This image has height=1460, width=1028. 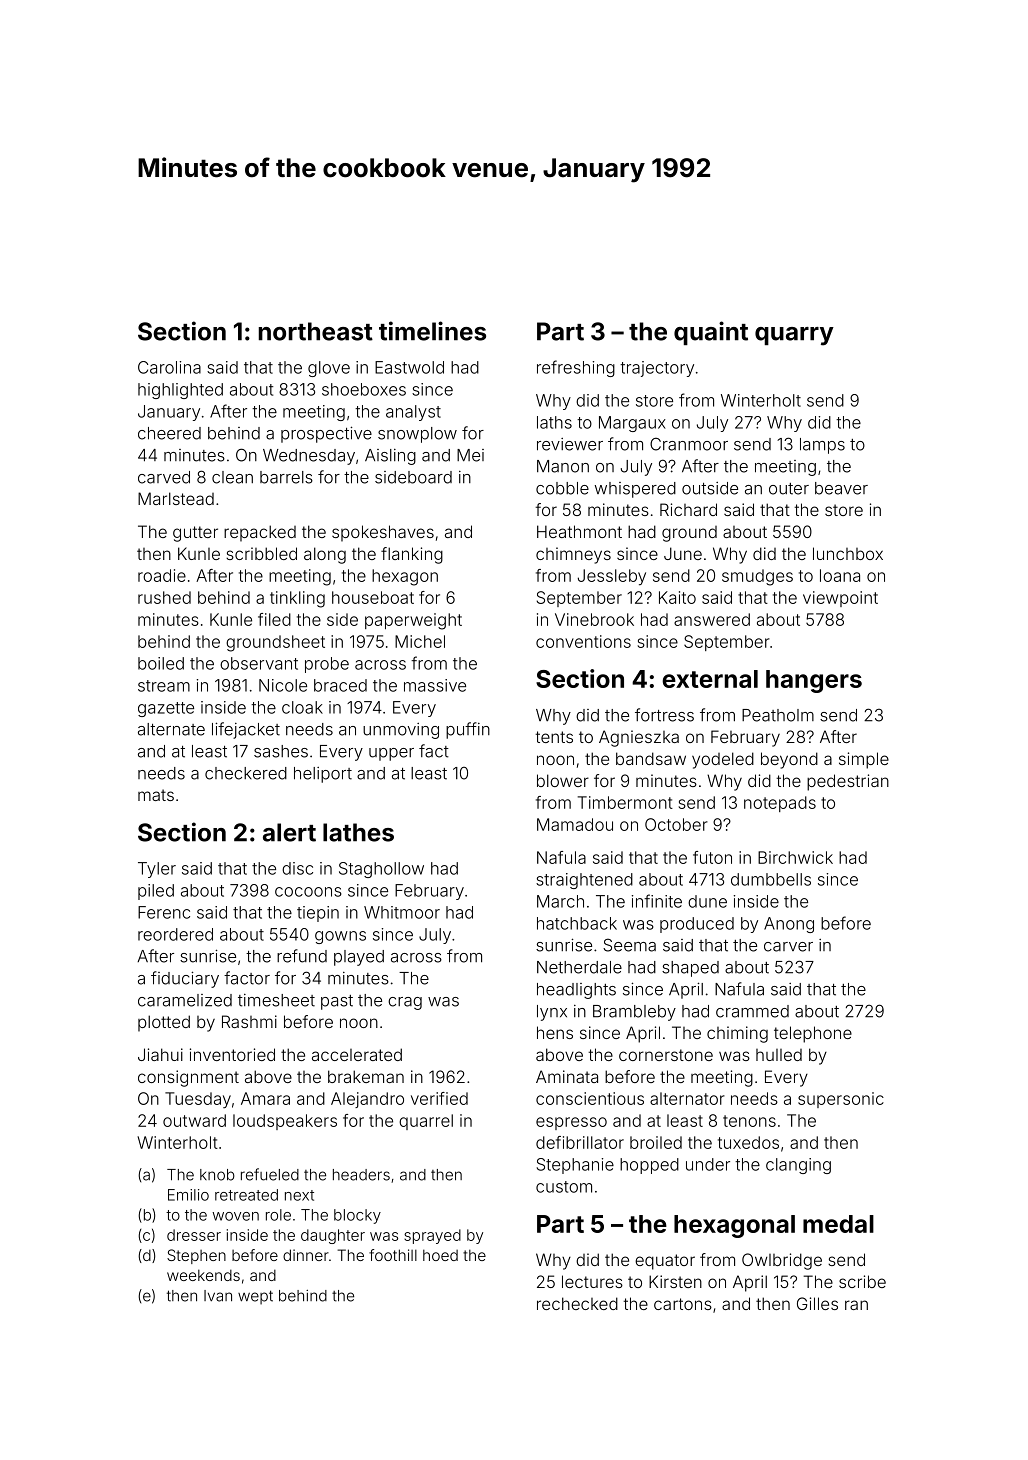 I want to click on cheered, so click(x=169, y=433).
